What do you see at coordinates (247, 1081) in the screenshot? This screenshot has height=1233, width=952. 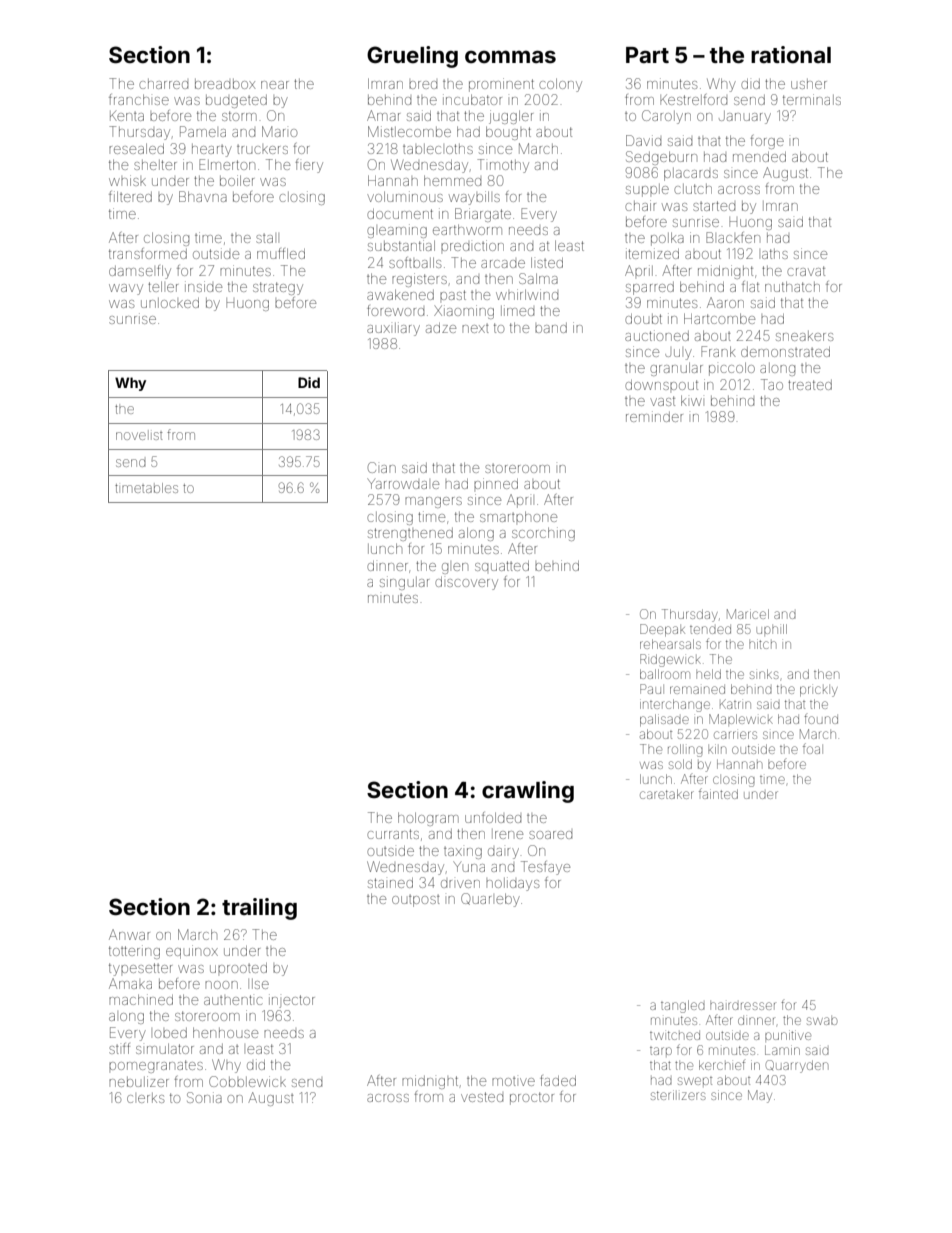 I see `Cobblewick` at bounding box center [247, 1081].
